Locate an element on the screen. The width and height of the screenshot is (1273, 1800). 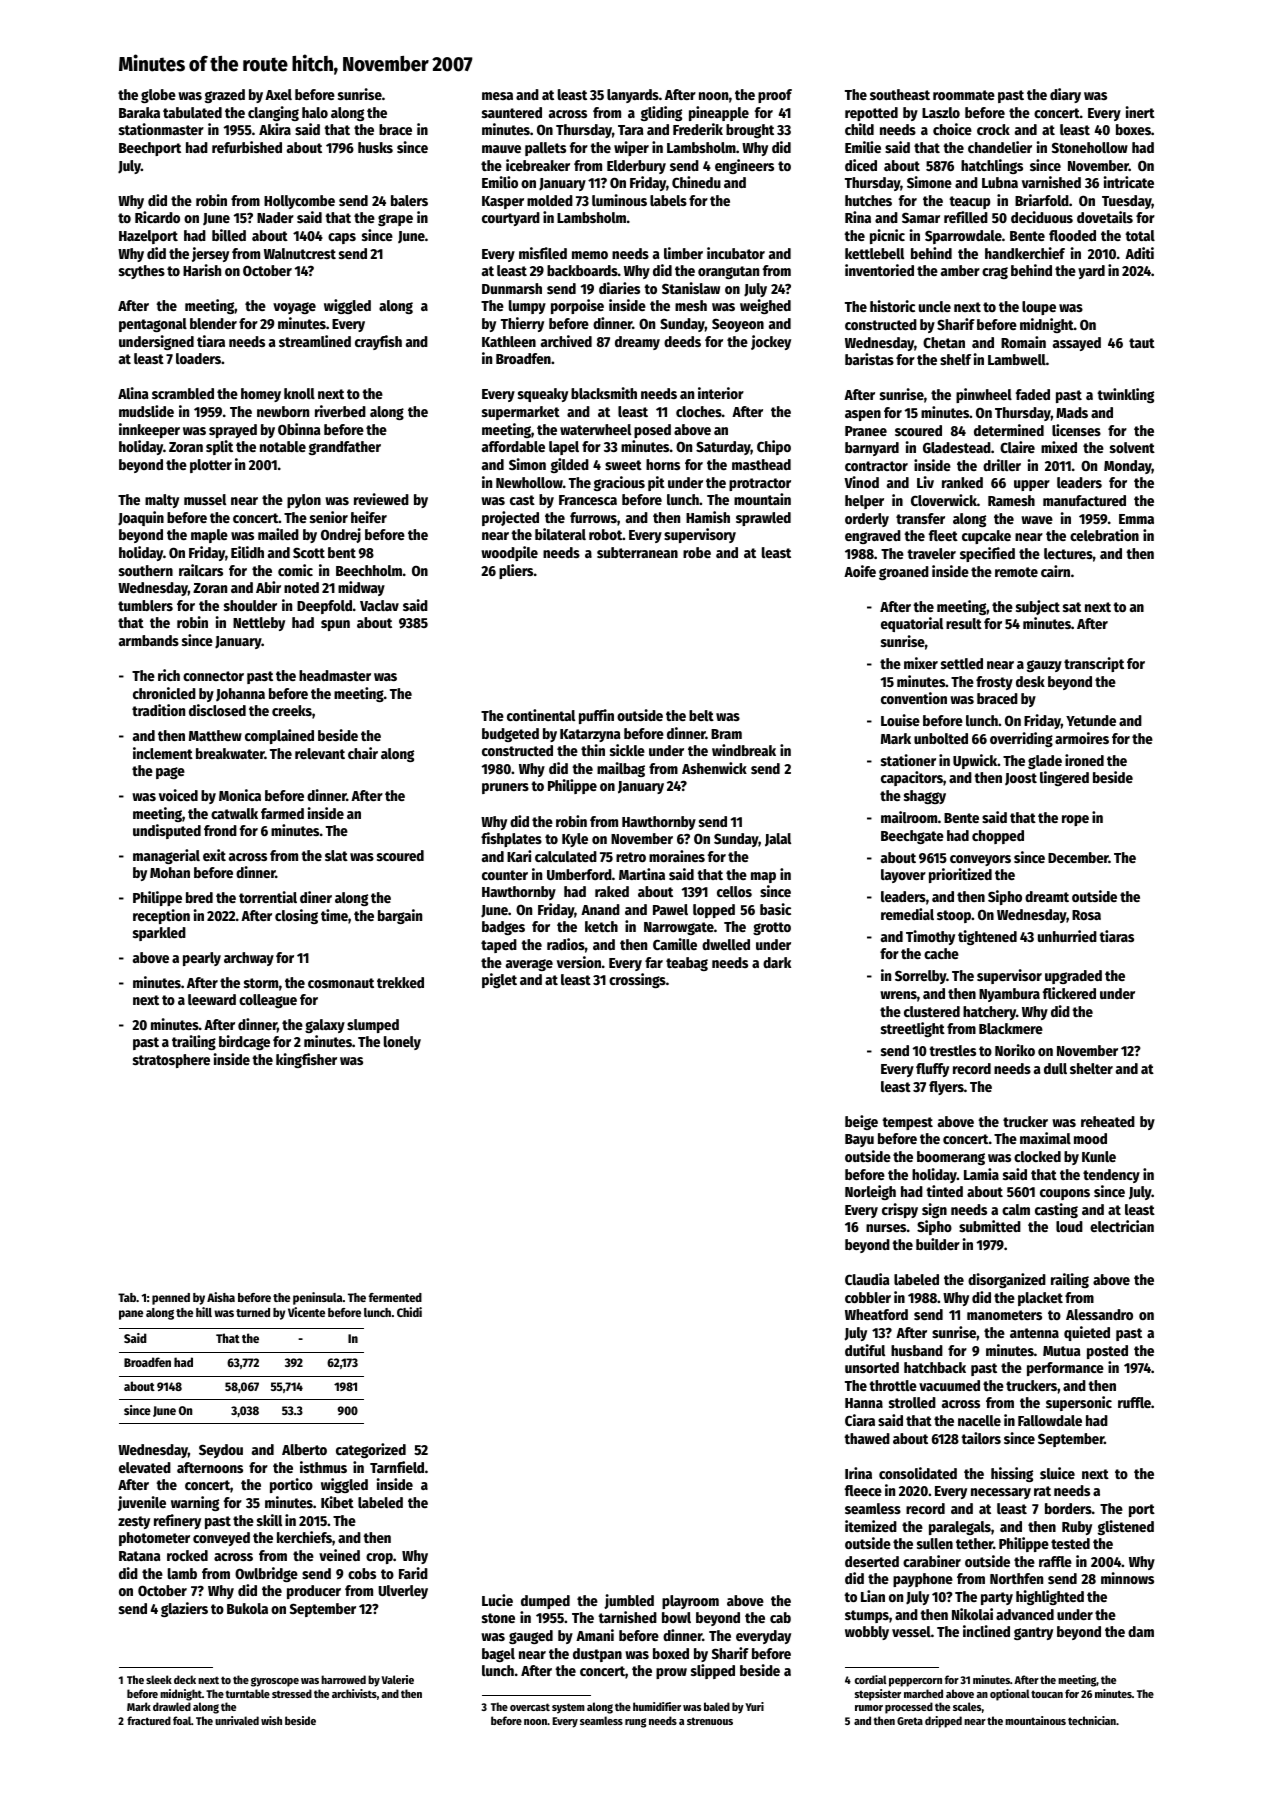
Nikolai is located at coordinates (972, 1614).
